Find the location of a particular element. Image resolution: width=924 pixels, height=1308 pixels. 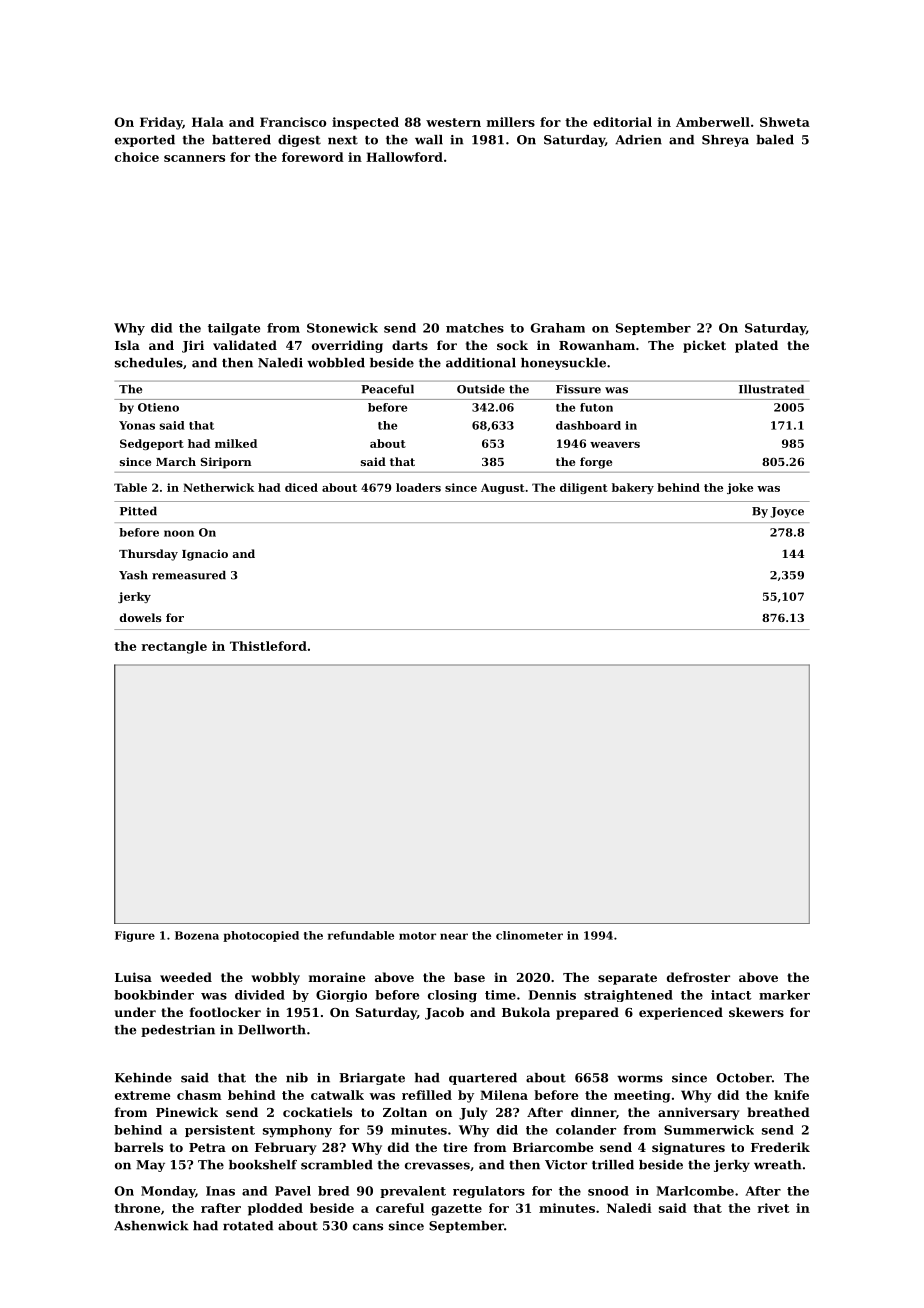

Briarcombe is located at coordinates (553, 1147).
